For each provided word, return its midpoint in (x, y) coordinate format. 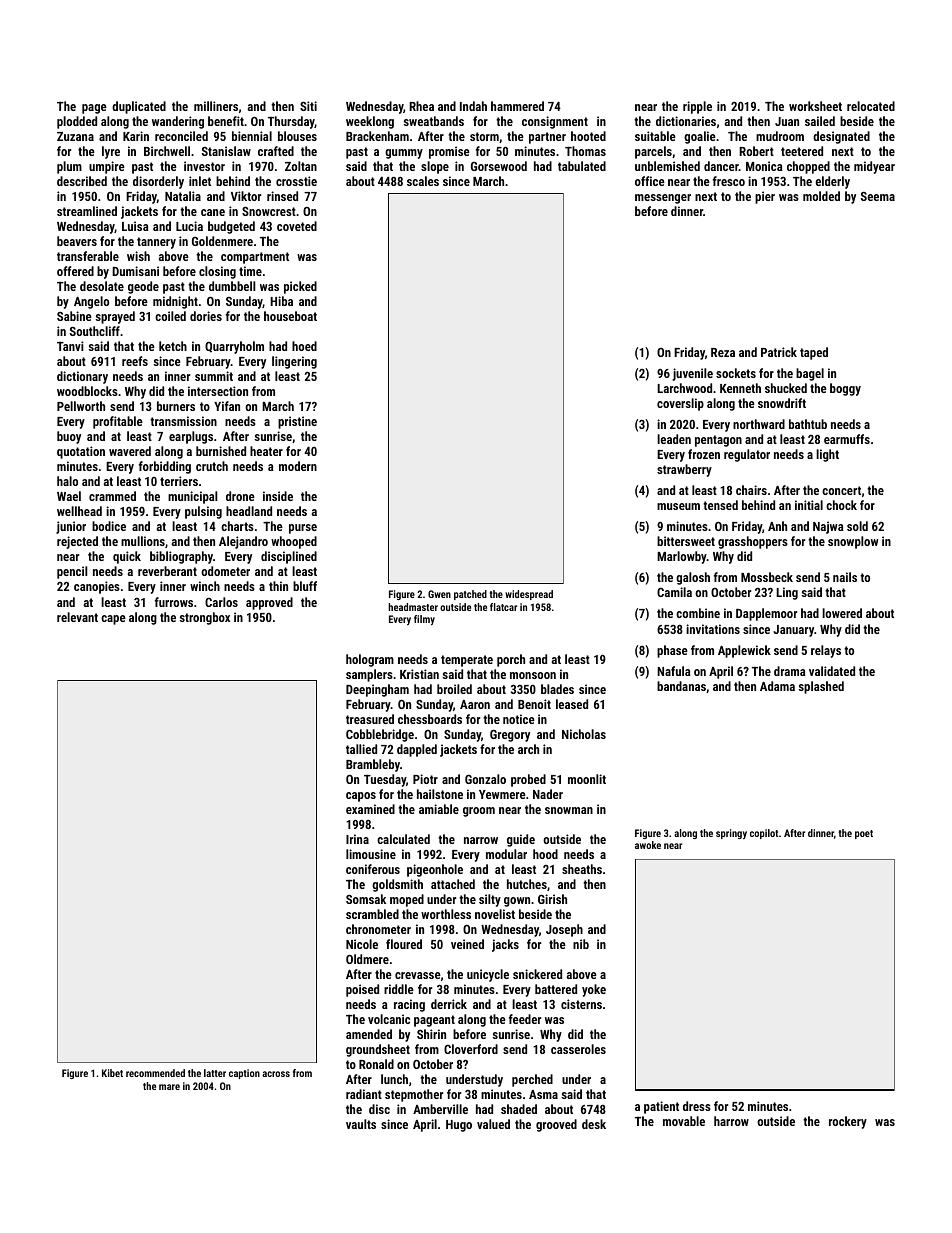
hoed (304, 346)
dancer (721, 166)
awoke (648, 845)
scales (423, 181)
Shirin (431, 1034)
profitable (118, 422)
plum (69, 167)
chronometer (378, 929)
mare (169, 1087)
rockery (848, 1122)
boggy (845, 389)
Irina (357, 839)
